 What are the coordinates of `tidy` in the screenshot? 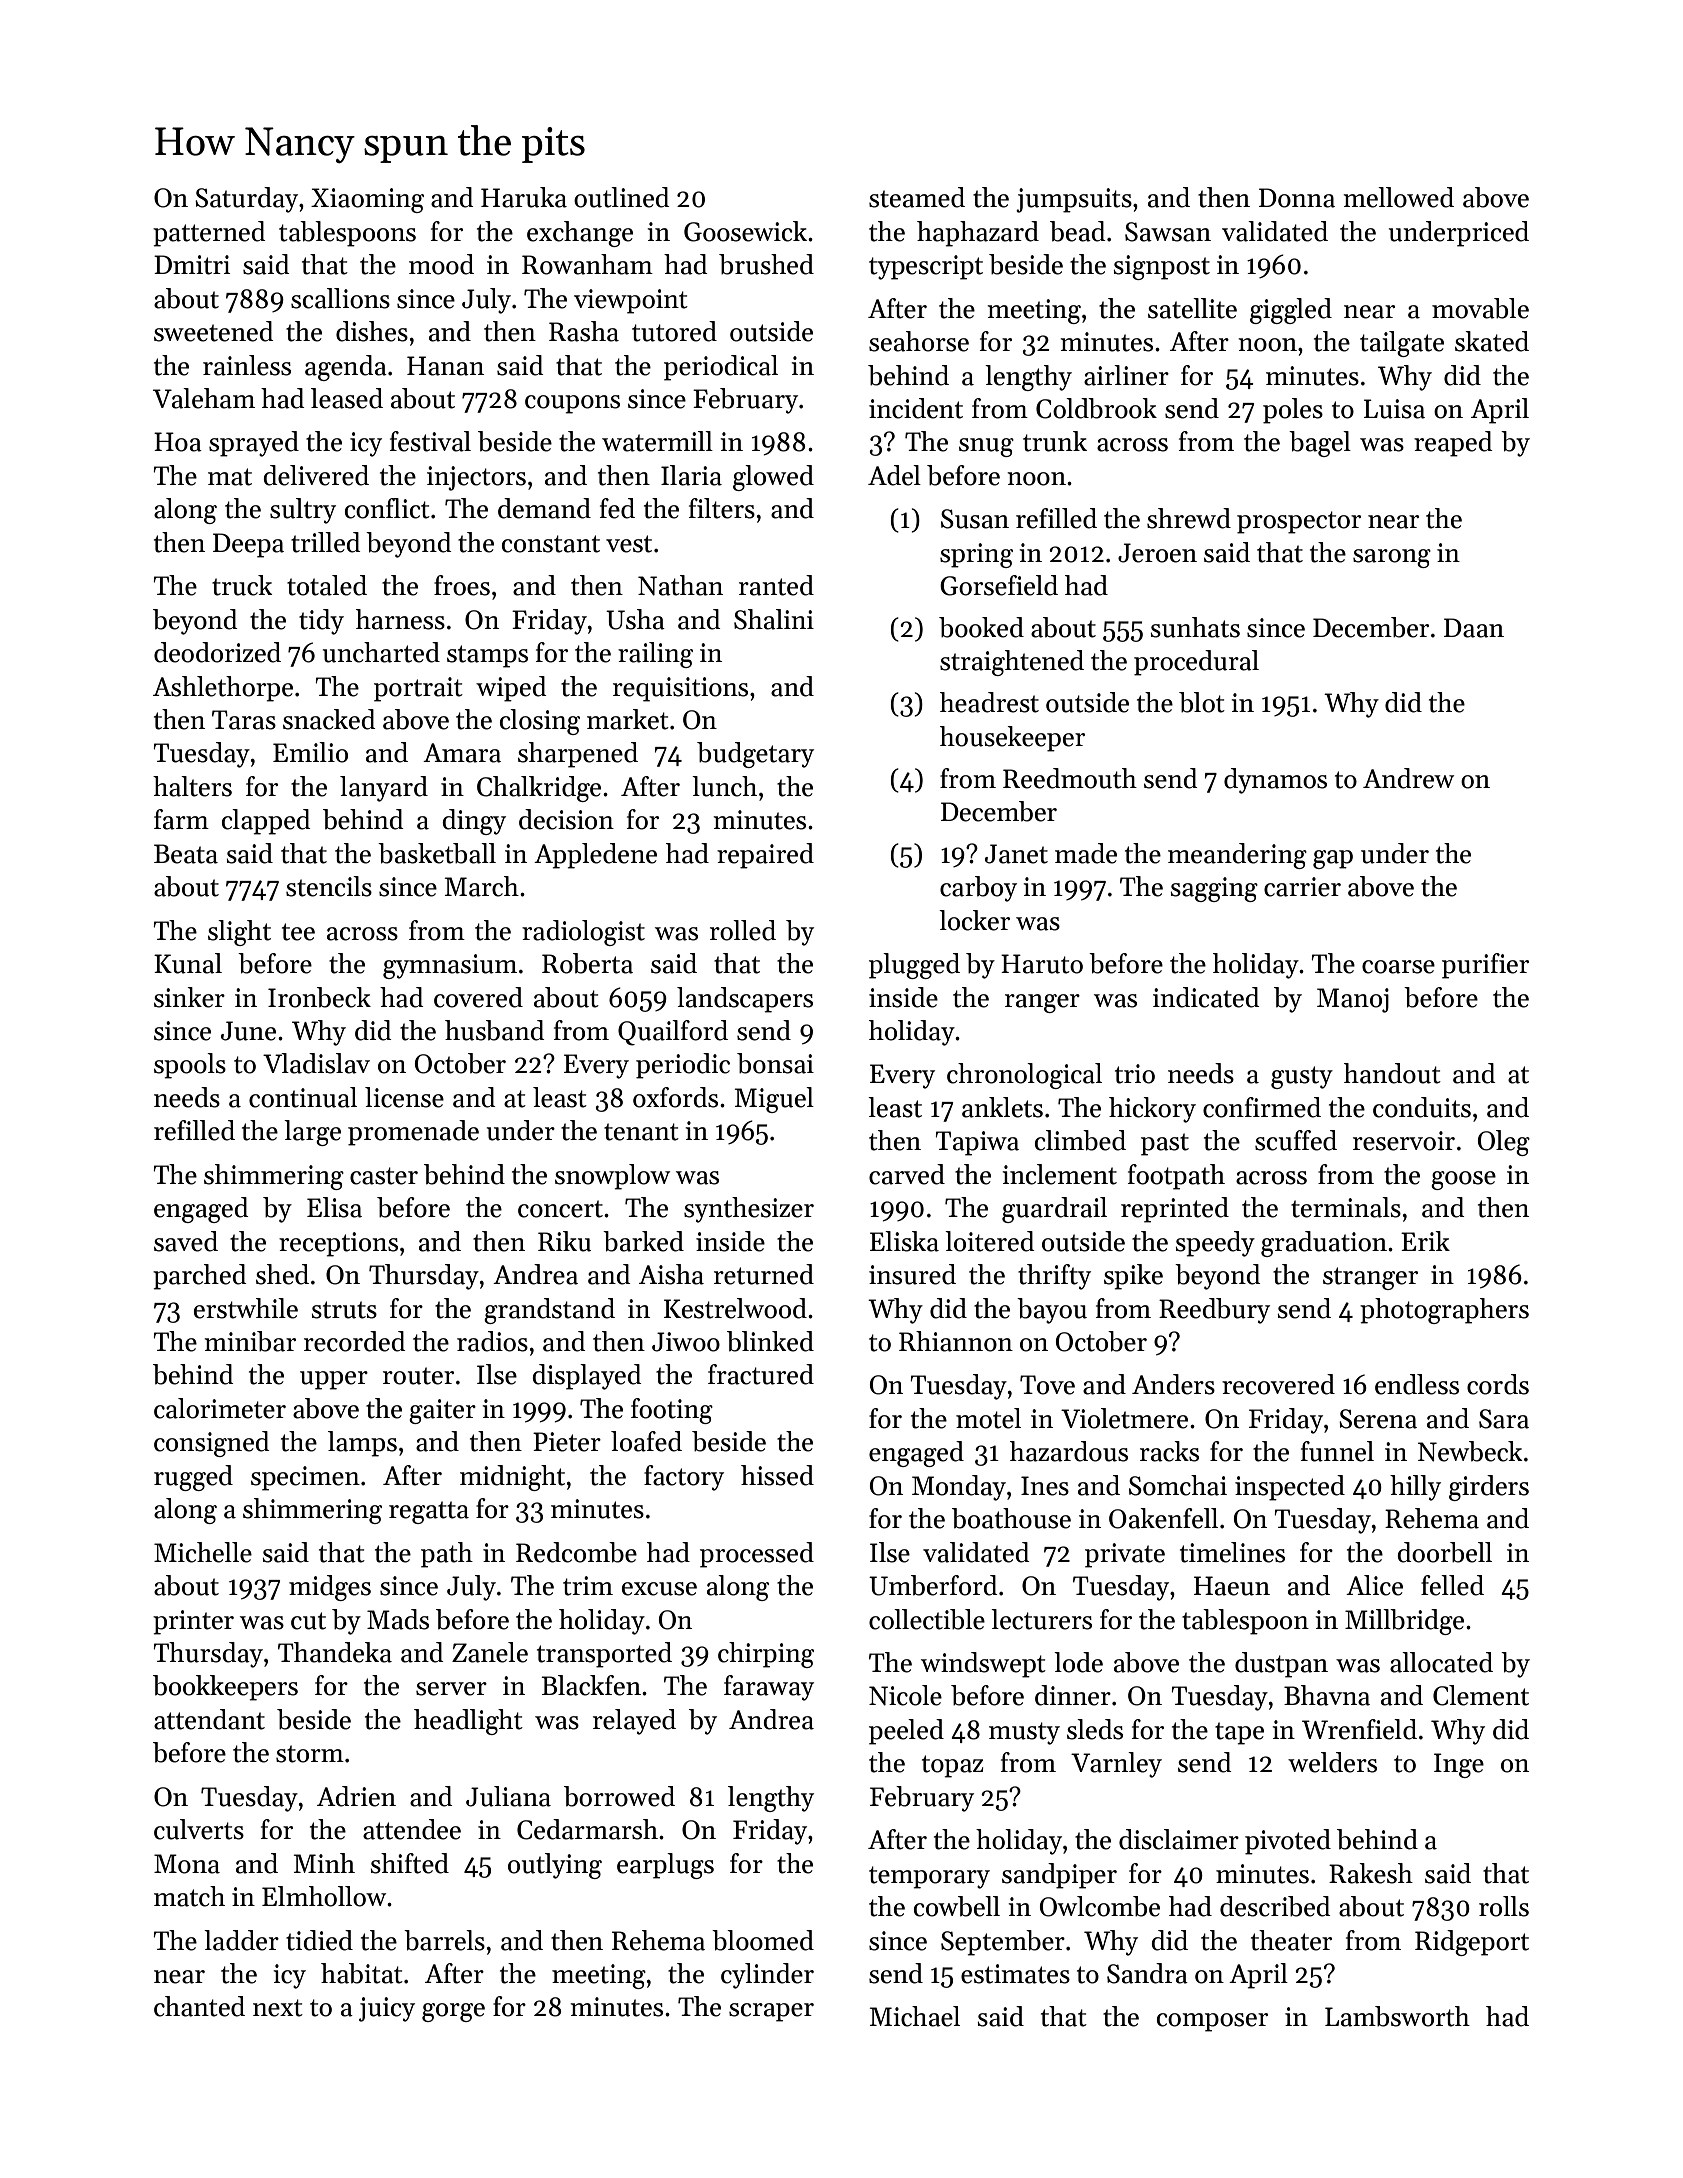 It's located at (321, 622).
